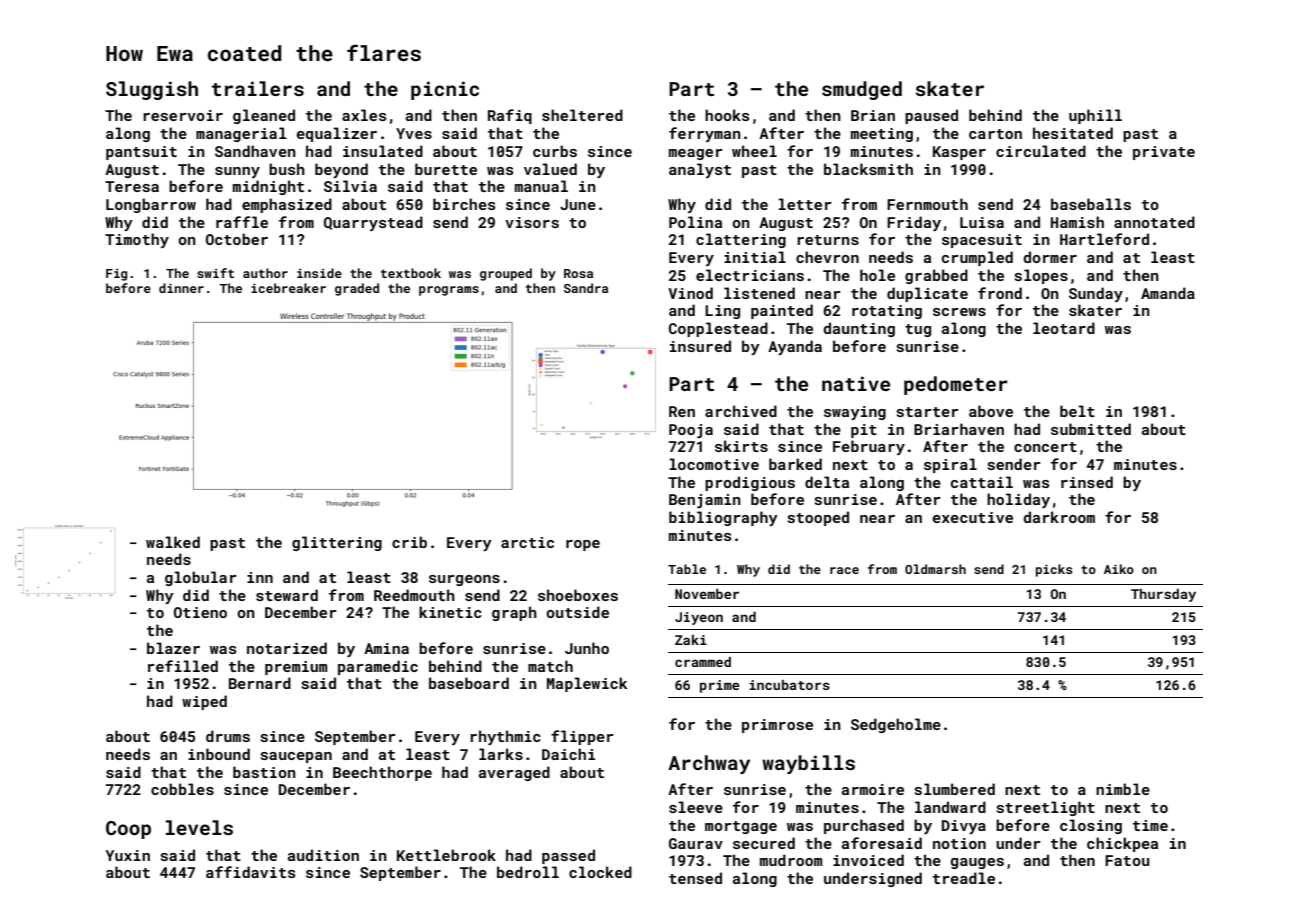 The width and height of the screenshot is (1308, 924). I want to click on Aiko, so click(1119, 569).
